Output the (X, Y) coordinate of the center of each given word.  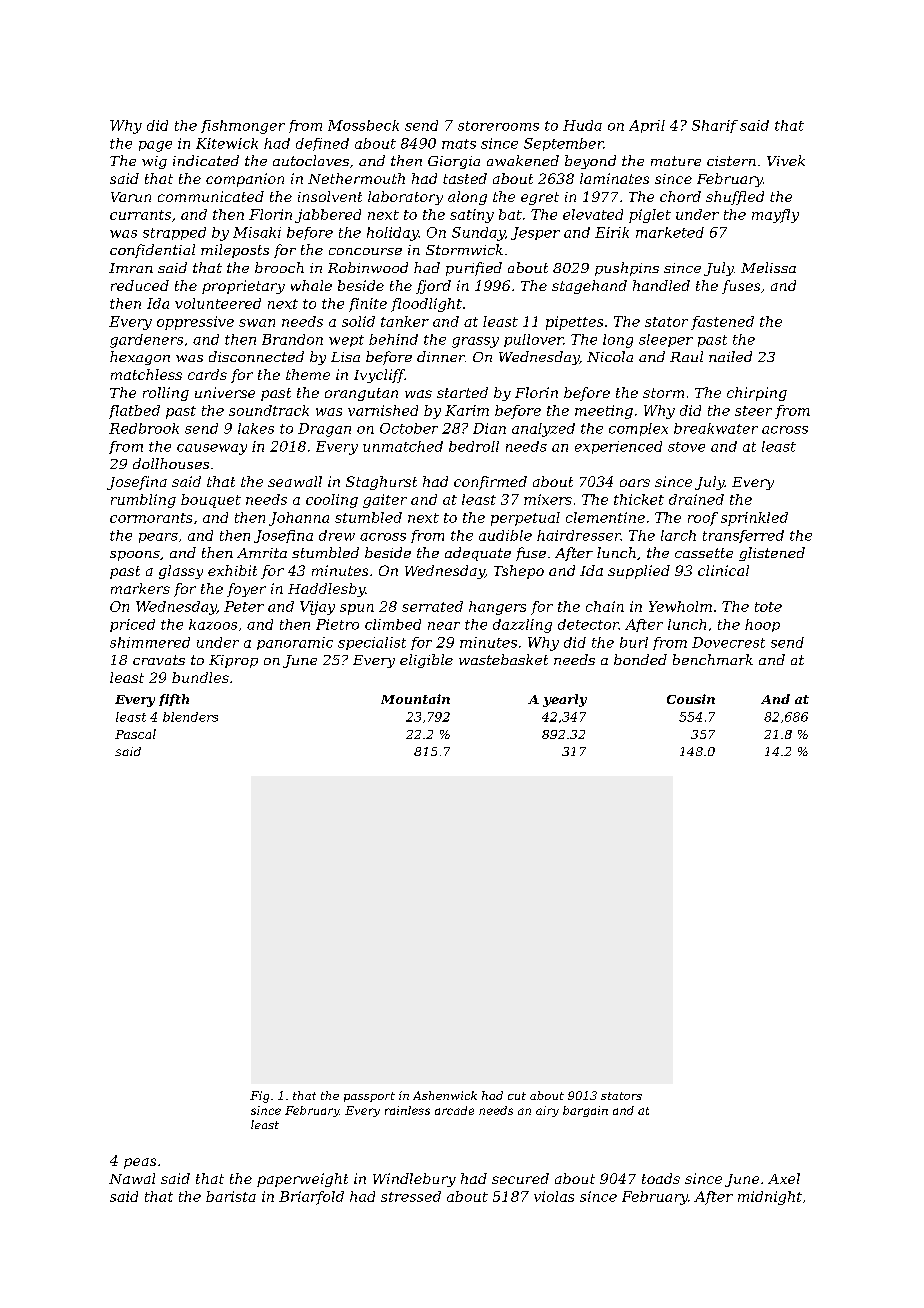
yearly (565, 700)
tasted (465, 178)
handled (661, 285)
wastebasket (503, 659)
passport (369, 1097)
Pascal (135, 734)
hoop (762, 625)
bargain (585, 1111)
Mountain (415, 699)
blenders (190, 717)
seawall (295, 481)
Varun (131, 197)
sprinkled (754, 519)
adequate (478, 554)
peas (140, 1163)
